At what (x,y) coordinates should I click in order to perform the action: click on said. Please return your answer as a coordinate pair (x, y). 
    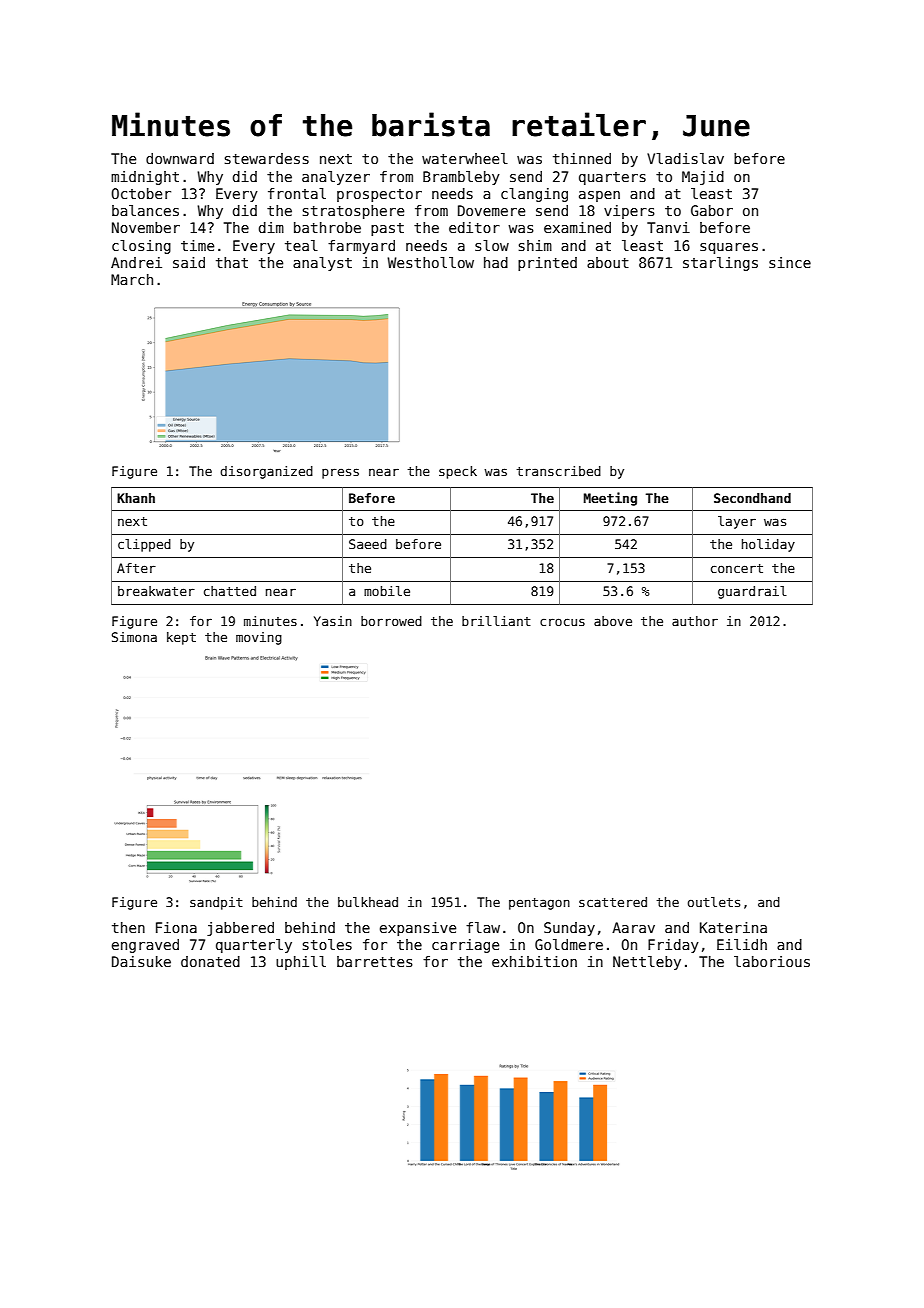
    Looking at the image, I should click on (189, 262).
